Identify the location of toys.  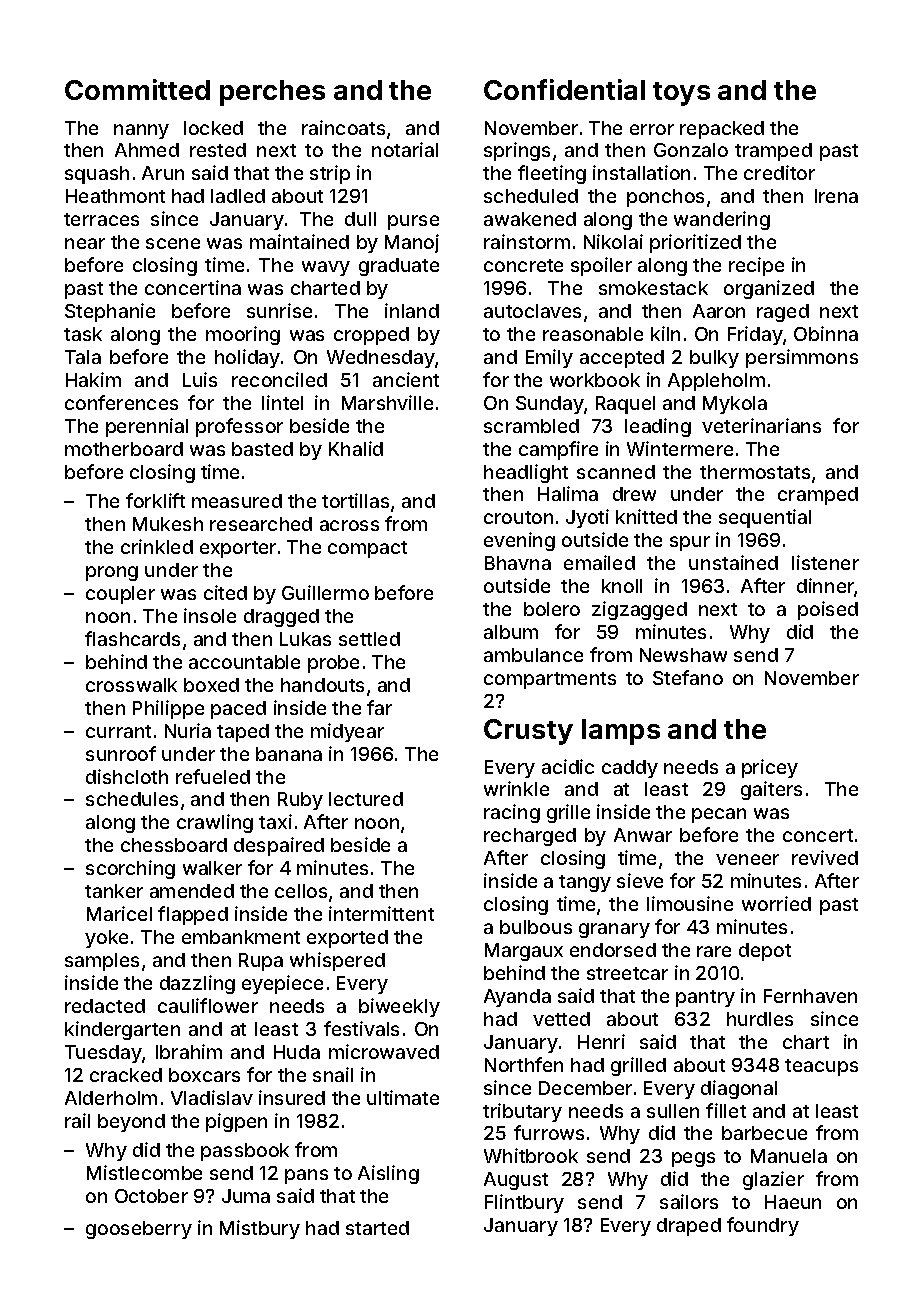
(681, 94).
